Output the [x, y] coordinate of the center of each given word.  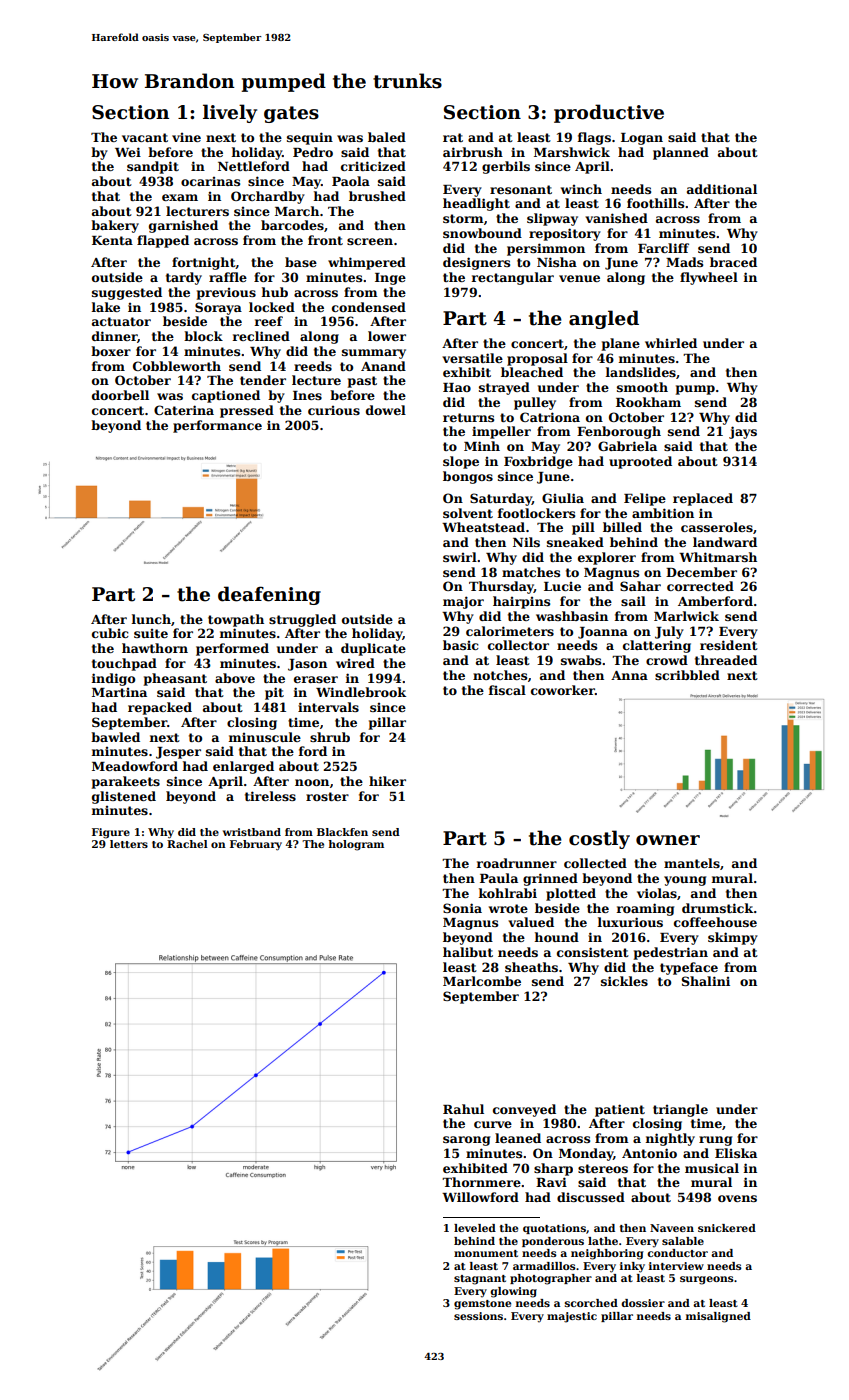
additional [722, 189]
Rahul [463, 1109]
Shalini [706, 981]
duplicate [373, 649]
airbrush [473, 152]
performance [217, 426]
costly [599, 839]
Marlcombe [482, 981]
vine [186, 137]
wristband [252, 832]
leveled [475, 1228]
